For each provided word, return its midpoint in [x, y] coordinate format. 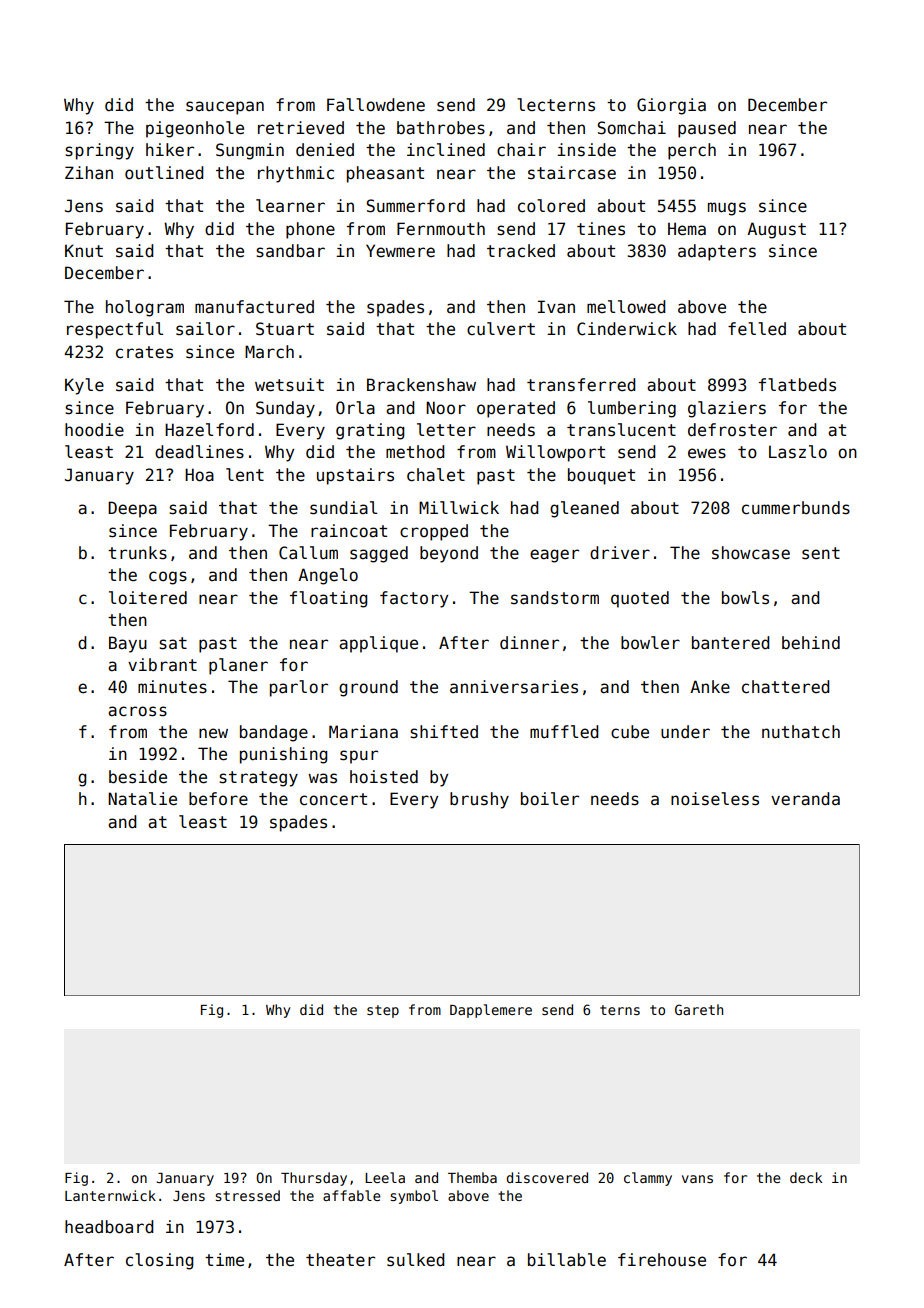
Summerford [415, 206]
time [224, 1260]
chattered [785, 687]
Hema [687, 229]
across [137, 711]
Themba [472, 1177]
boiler [550, 799]
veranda [805, 799]
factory [414, 599]
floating [328, 599]
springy [99, 151]
